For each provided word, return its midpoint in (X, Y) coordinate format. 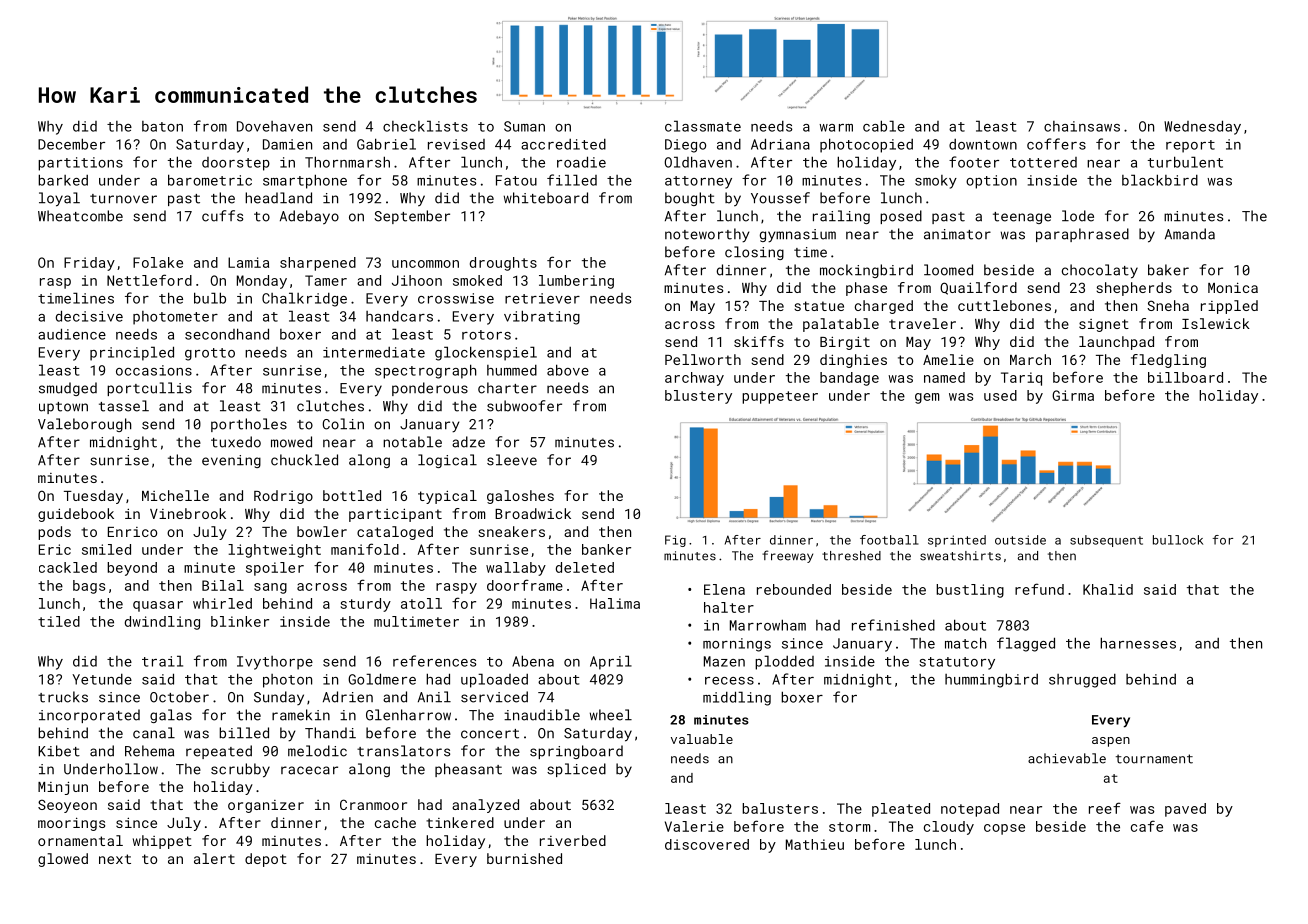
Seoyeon (67, 806)
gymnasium (798, 236)
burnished (524, 858)
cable (884, 126)
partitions (80, 164)
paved (1185, 810)
